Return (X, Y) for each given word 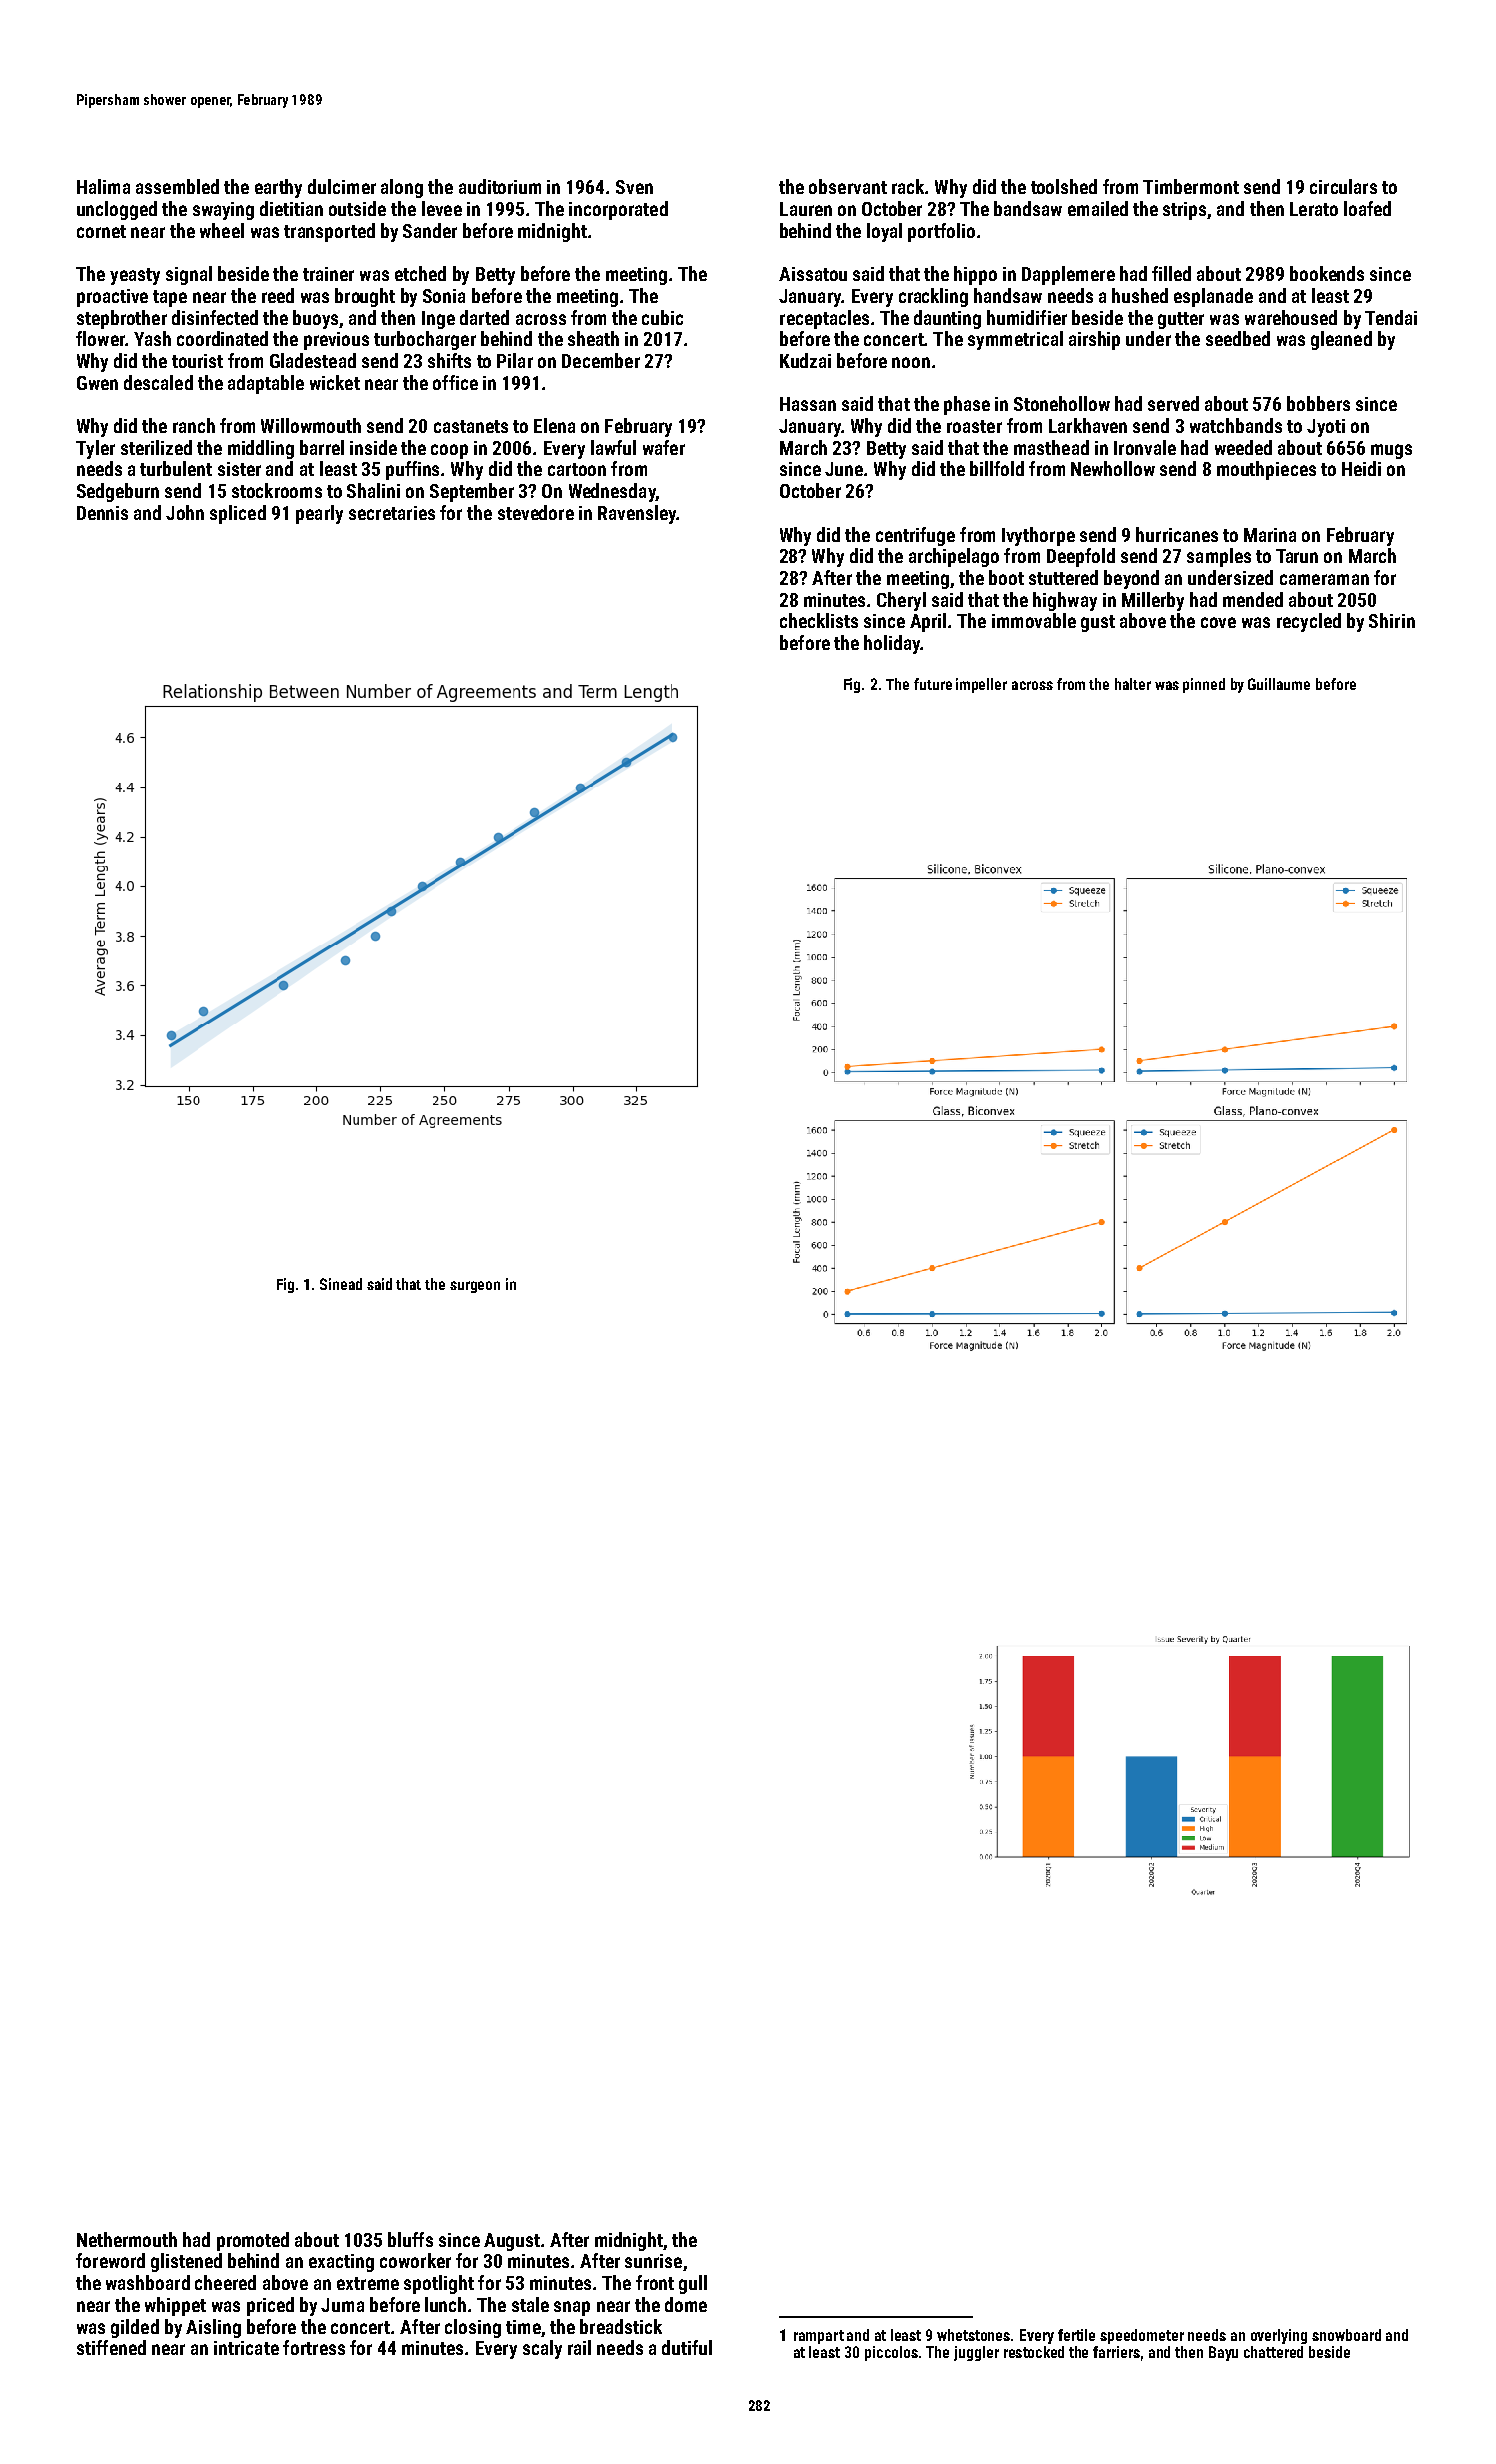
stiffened (111, 2347)
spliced (238, 514)
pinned (1204, 685)
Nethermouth (127, 2239)
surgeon (475, 1287)
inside (373, 447)
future (933, 684)
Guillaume (1279, 684)
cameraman (1324, 579)
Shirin (1392, 620)
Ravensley (637, 514)
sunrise (653, 2261)
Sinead (341, 1284)
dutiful (687, 2347)
